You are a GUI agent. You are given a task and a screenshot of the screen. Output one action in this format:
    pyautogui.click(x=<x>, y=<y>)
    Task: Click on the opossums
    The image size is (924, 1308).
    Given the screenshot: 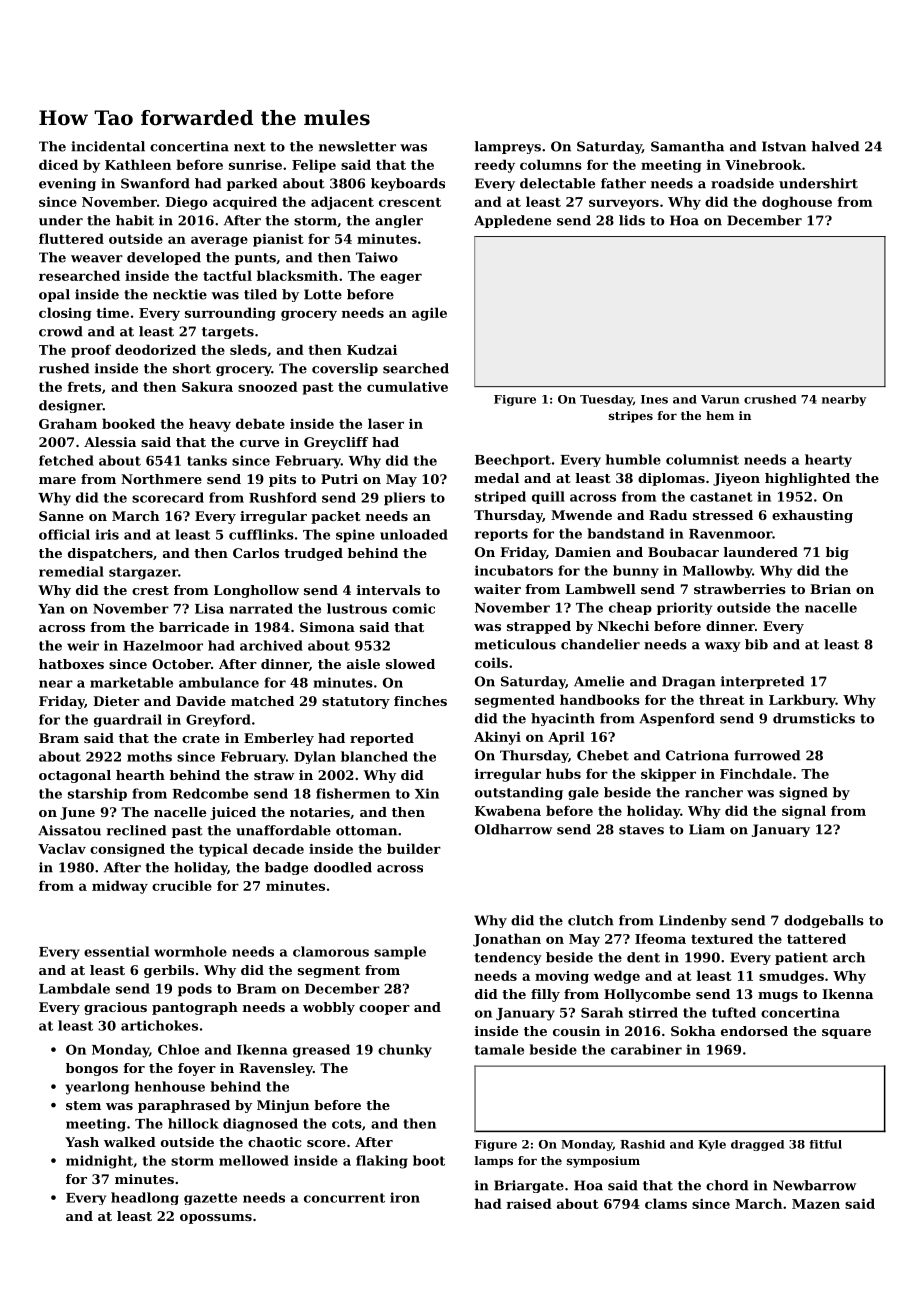 What is the action you would take?
    pyautogui.click(x=216, y=1219)
